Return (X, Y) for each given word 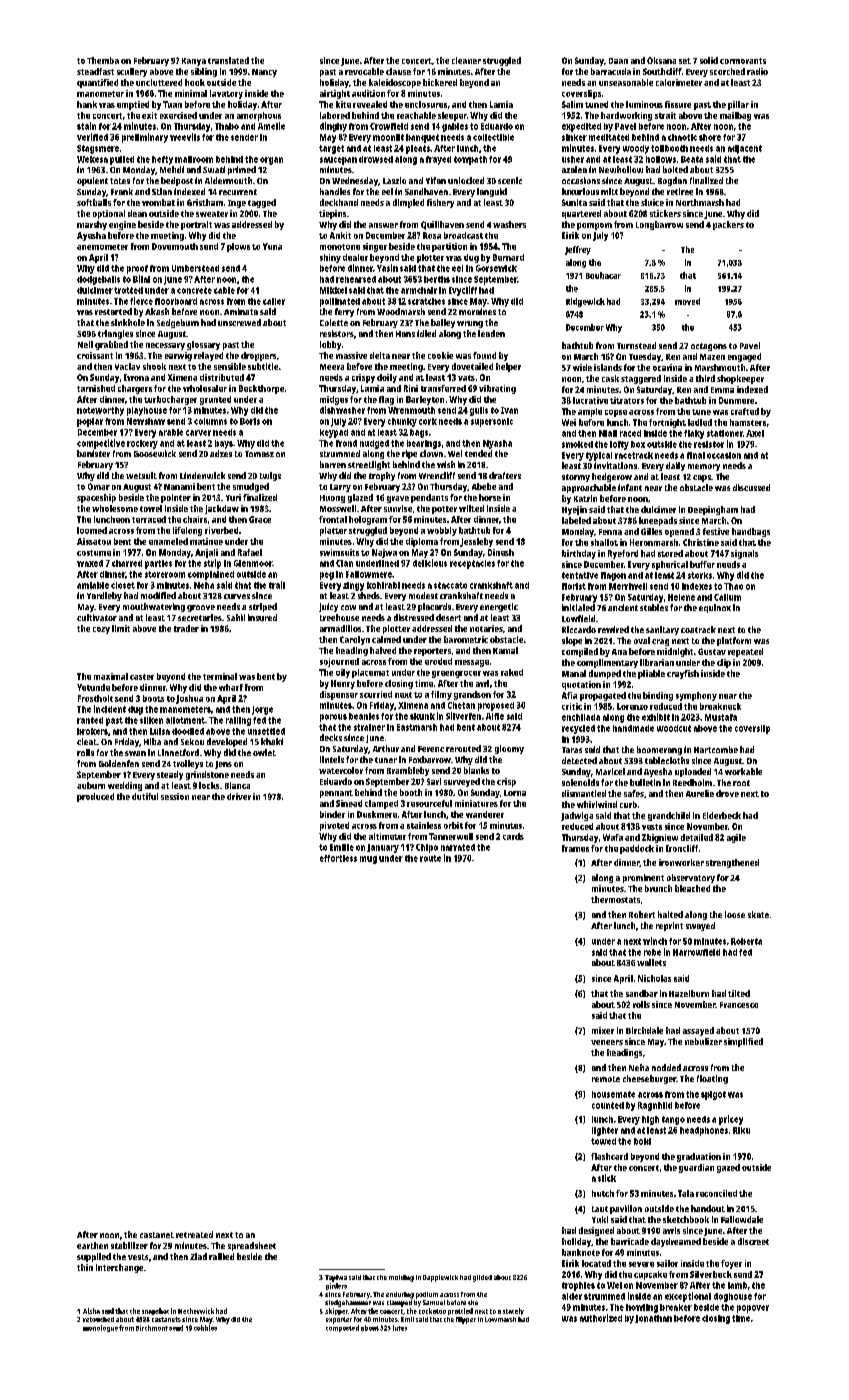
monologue (100, 1328)
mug (368, 860)
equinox (715, 608)
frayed (438, 160)
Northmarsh (700, 202)
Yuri (233, 497)
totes (120, 181)
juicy (328, 607)
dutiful (145, 796)
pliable (651, 674)
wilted (471, 508)
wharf (231, 687)
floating (712, 1079)
